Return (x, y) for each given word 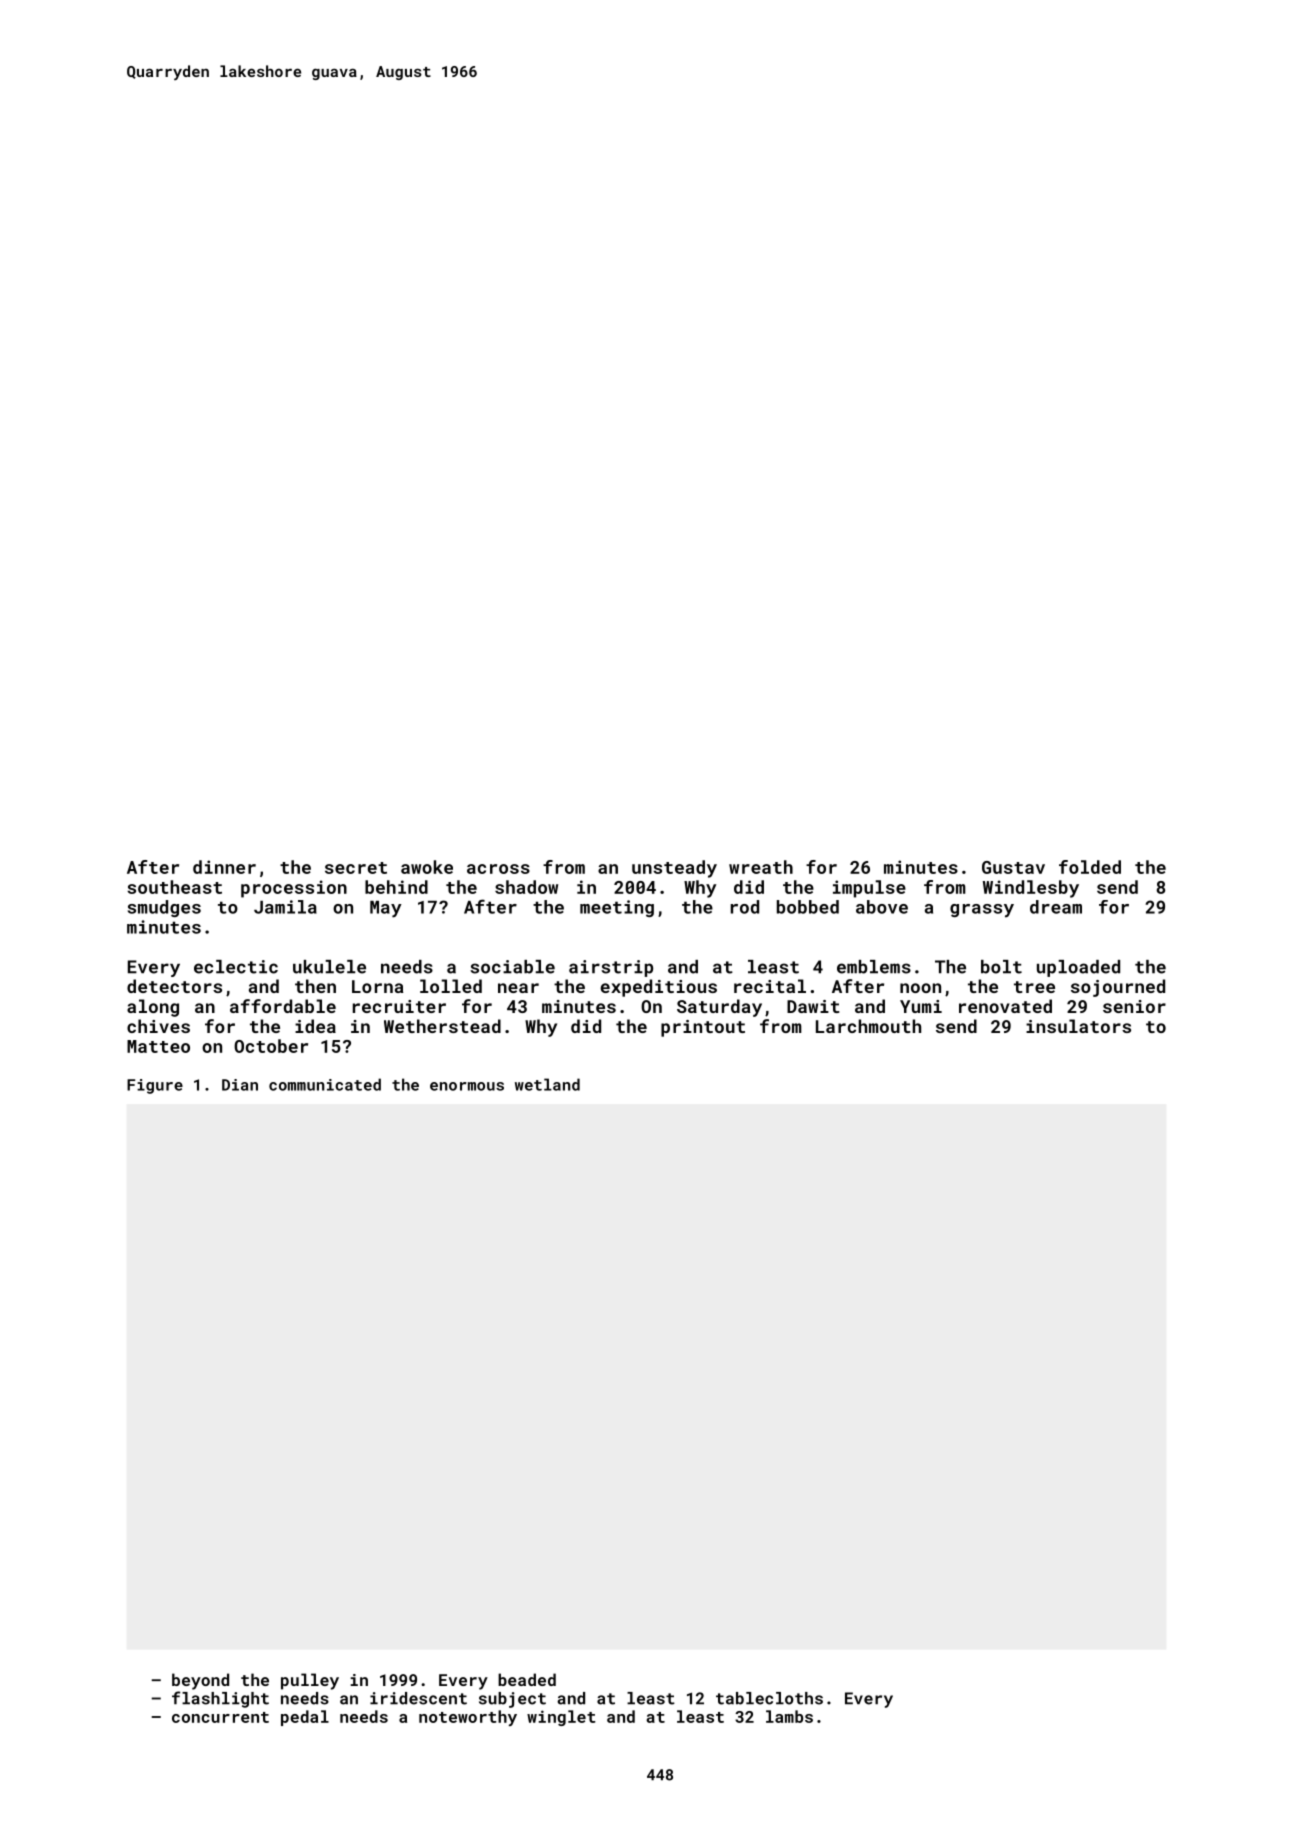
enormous (467, 1086)
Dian (240, 1085)
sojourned (1118, 988)
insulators (1078, 1026)
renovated (1005, 1006)
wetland (547, 1084)
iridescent (418, 1698)
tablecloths (769, 1698)
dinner (224, 867)
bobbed (808, 907)
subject (512, 1700)
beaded (527, 1679)
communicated (325, 1084)
